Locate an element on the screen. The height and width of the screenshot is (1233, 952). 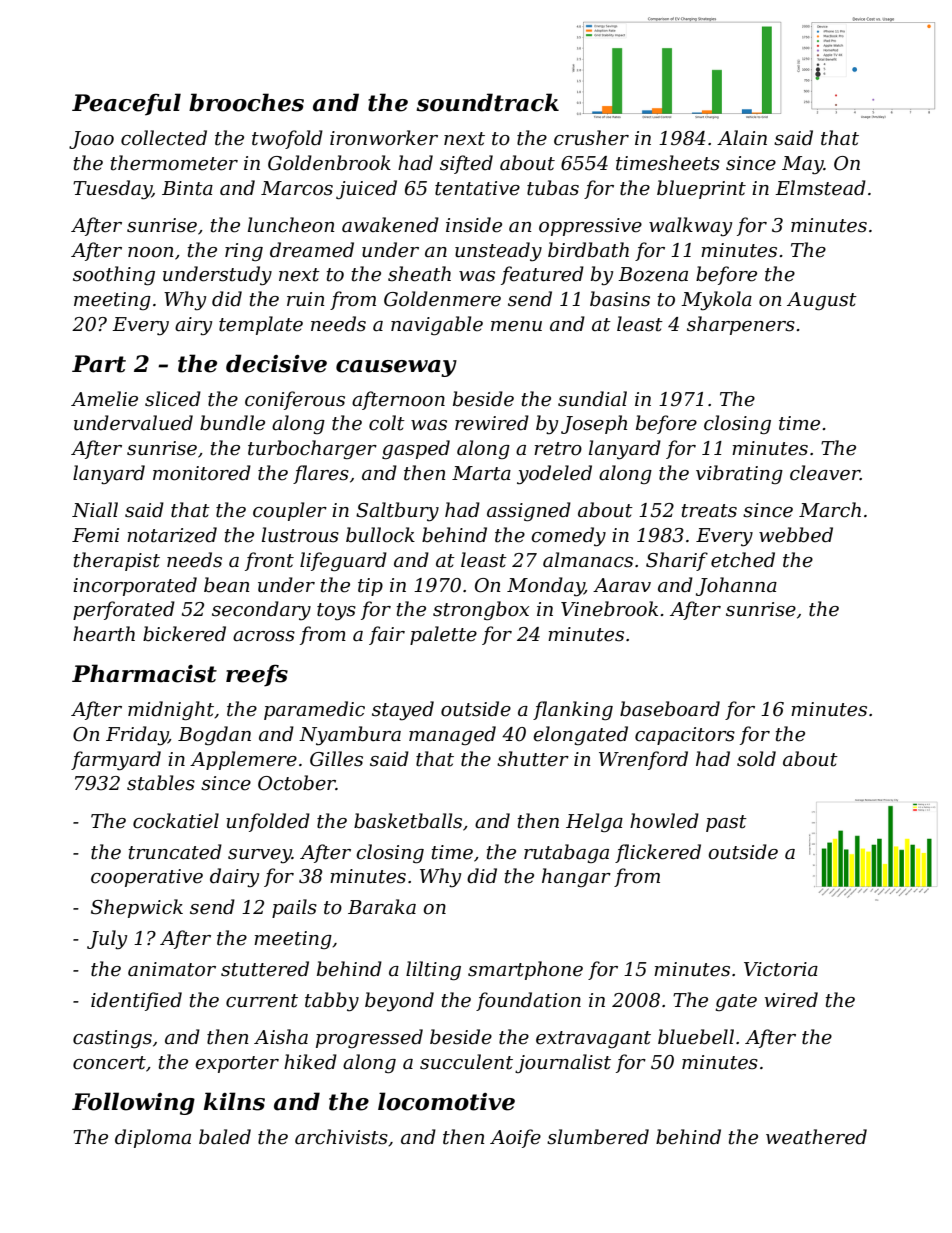
Helga is located at coordinates (594, 822).
